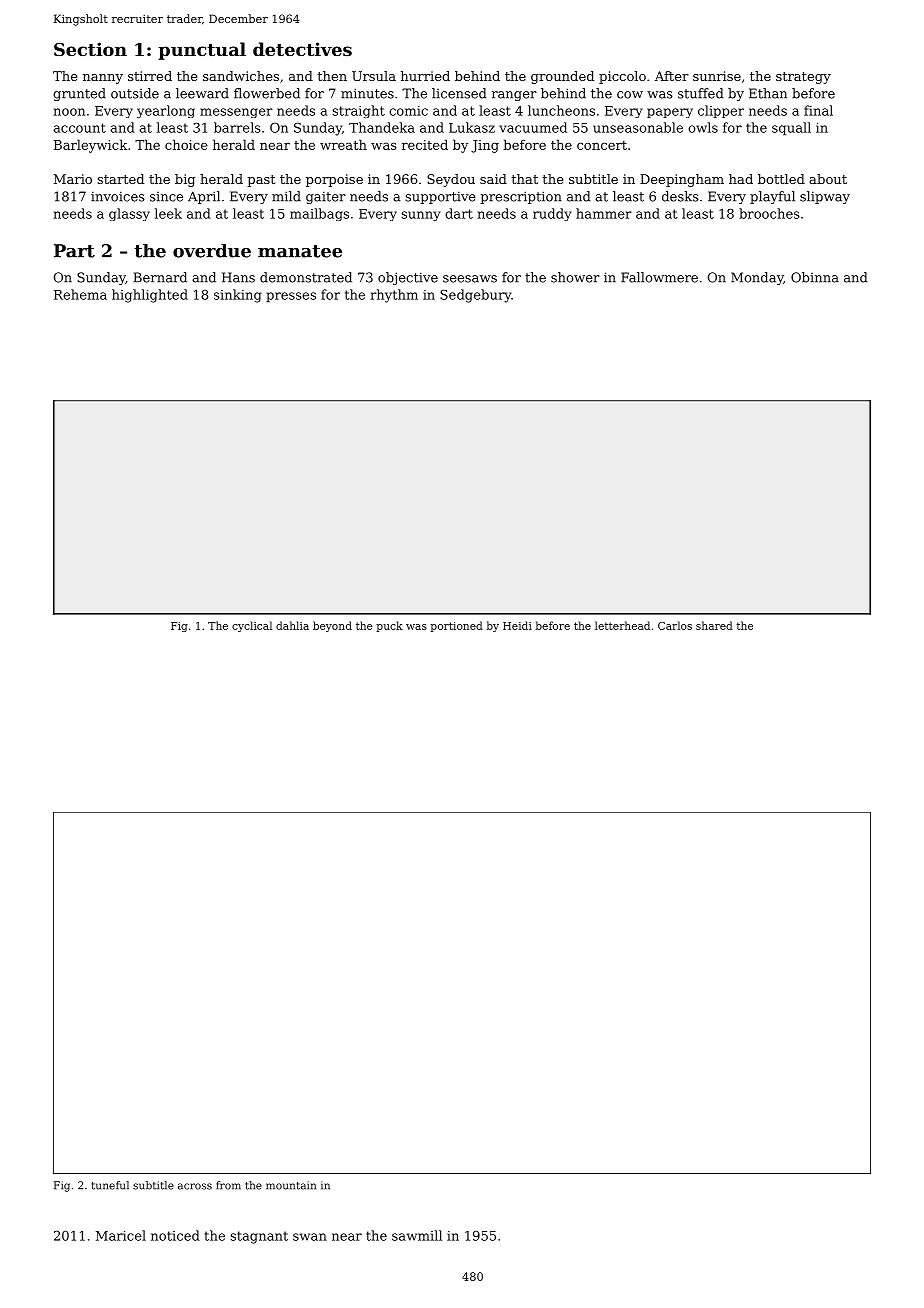  I want to click on manatee, so click(300, 251).
